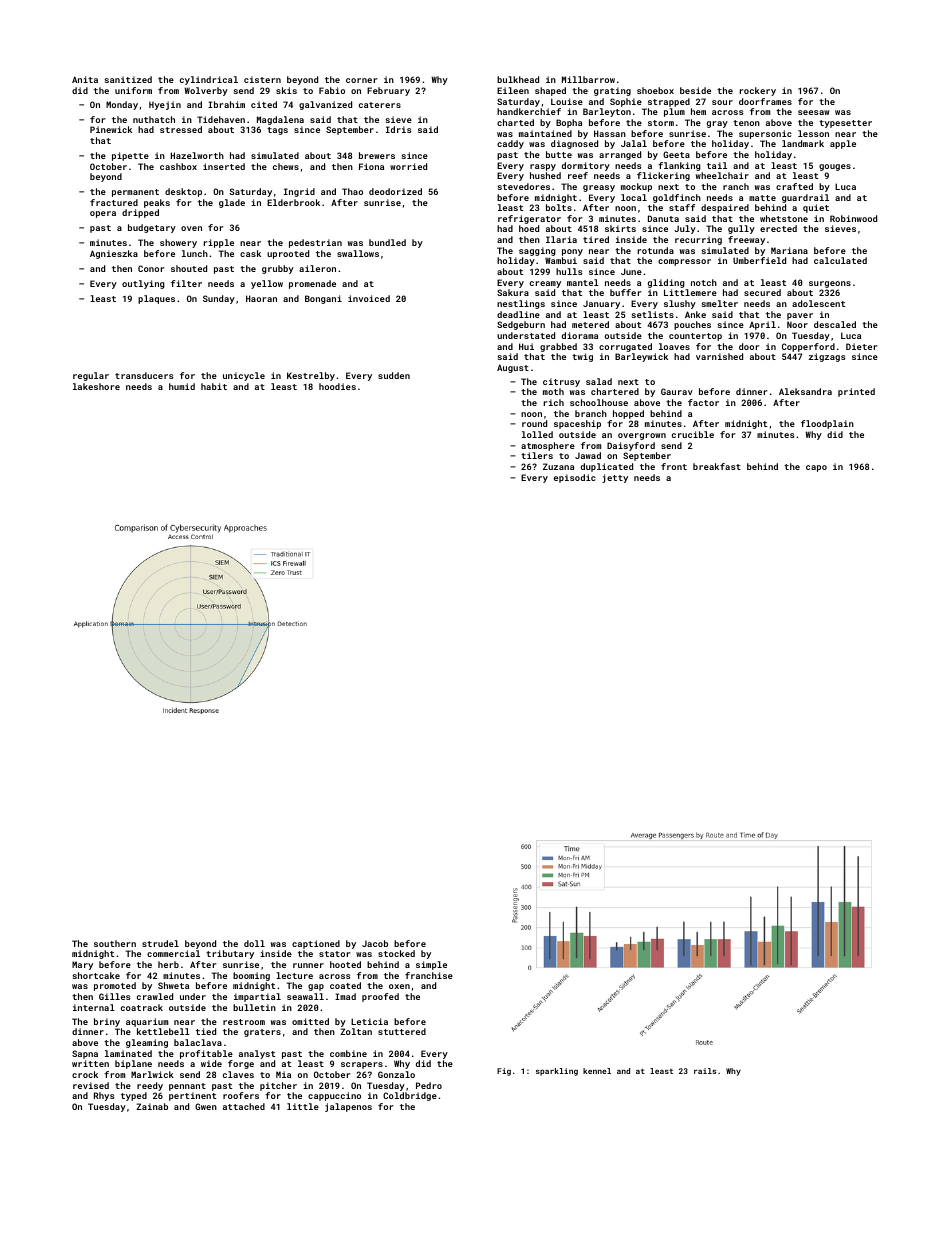 The image size is (952, 1233). What do you see at coordinates (705, 1071) in the screenshot?
I see `rails` at bounding box center [705, 1071].
